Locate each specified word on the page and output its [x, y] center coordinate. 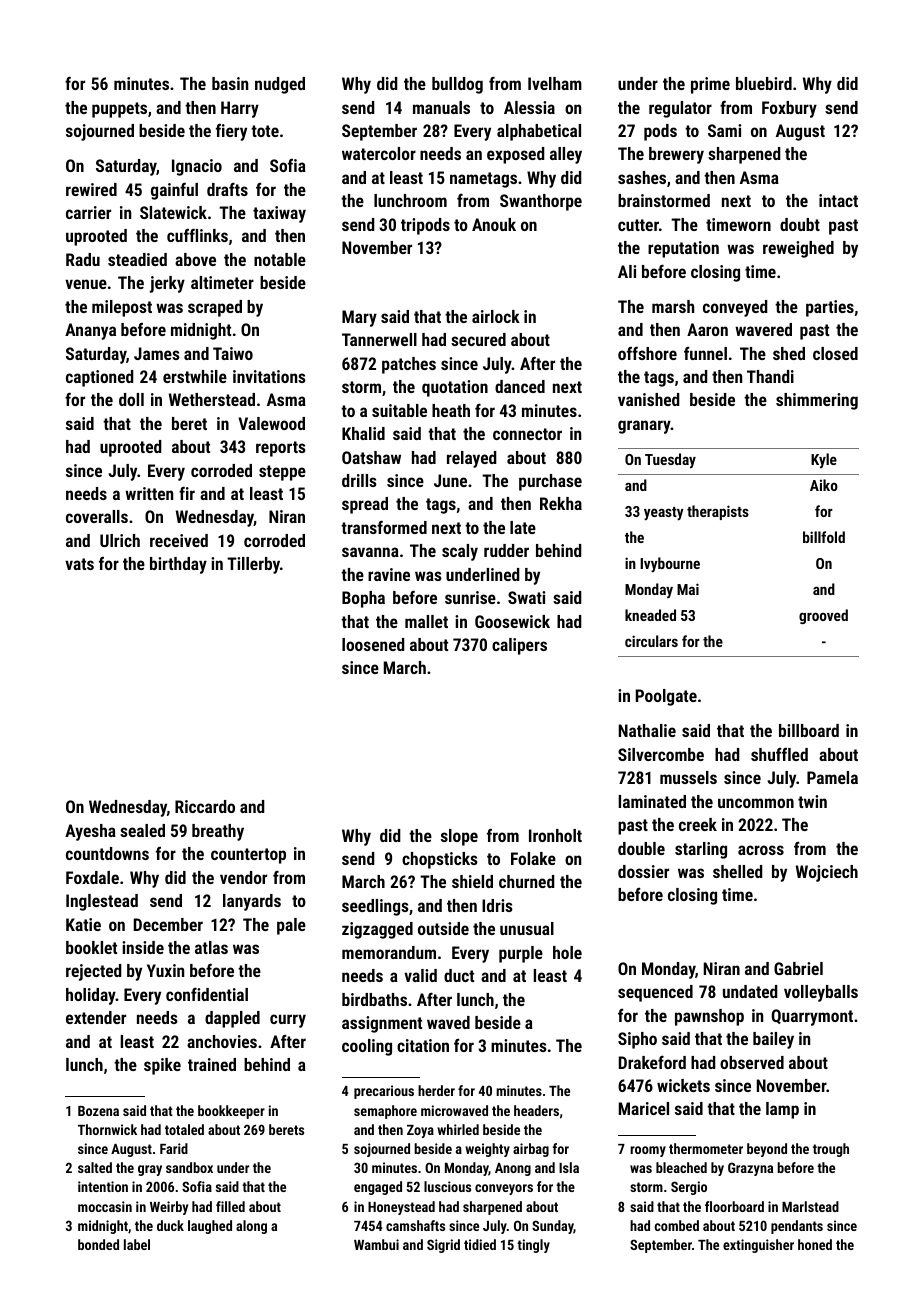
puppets [119, 110]
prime [710, 85]
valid [420, 975]
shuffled [779, 754]
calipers [519, 646]
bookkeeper [231, 1112]
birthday [178, 565]
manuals [441, 107]
